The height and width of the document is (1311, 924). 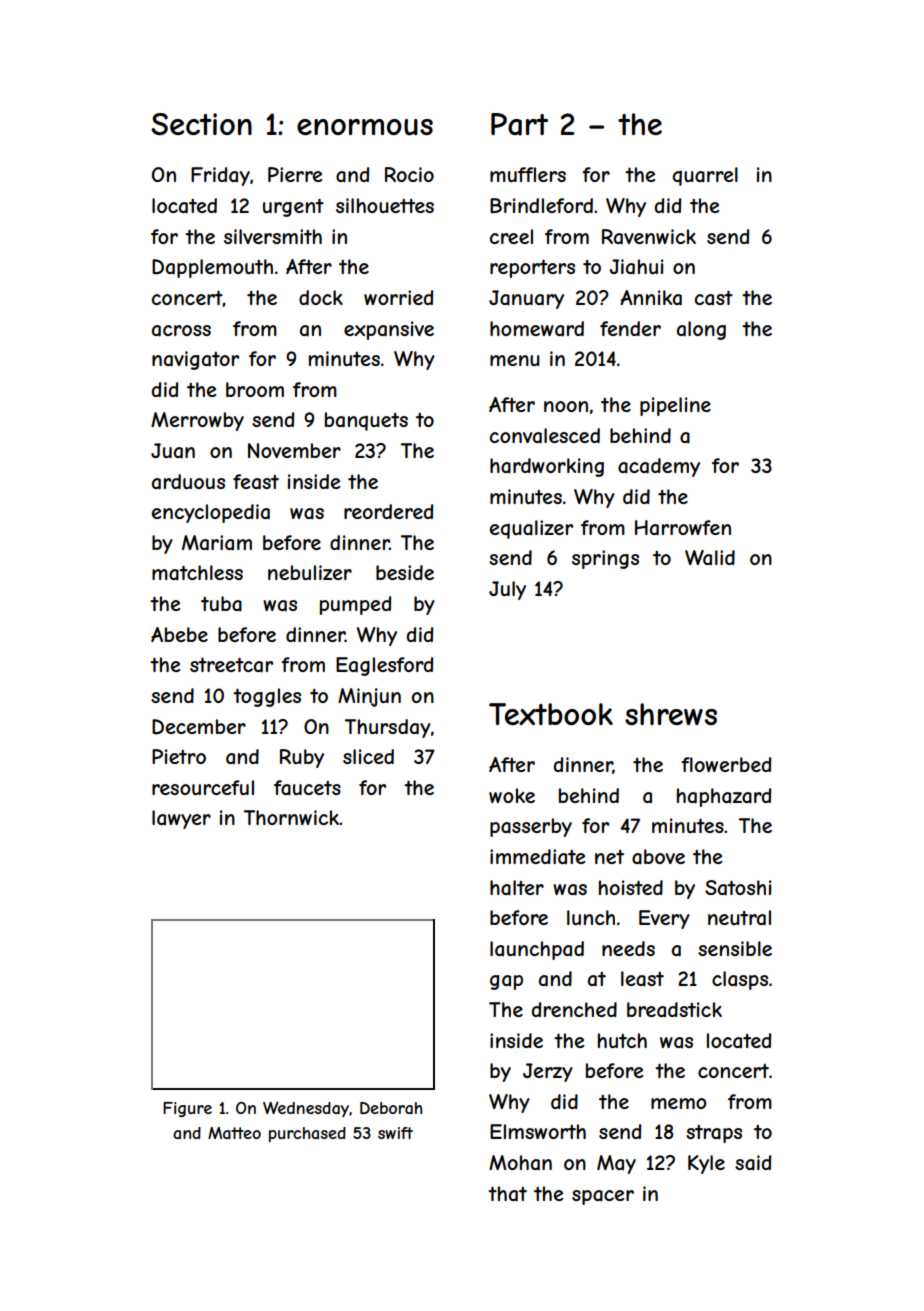 What do you see at coordinates (307, 1134) in the document?
I see `purchased` at bounding box center [307, 1134].
